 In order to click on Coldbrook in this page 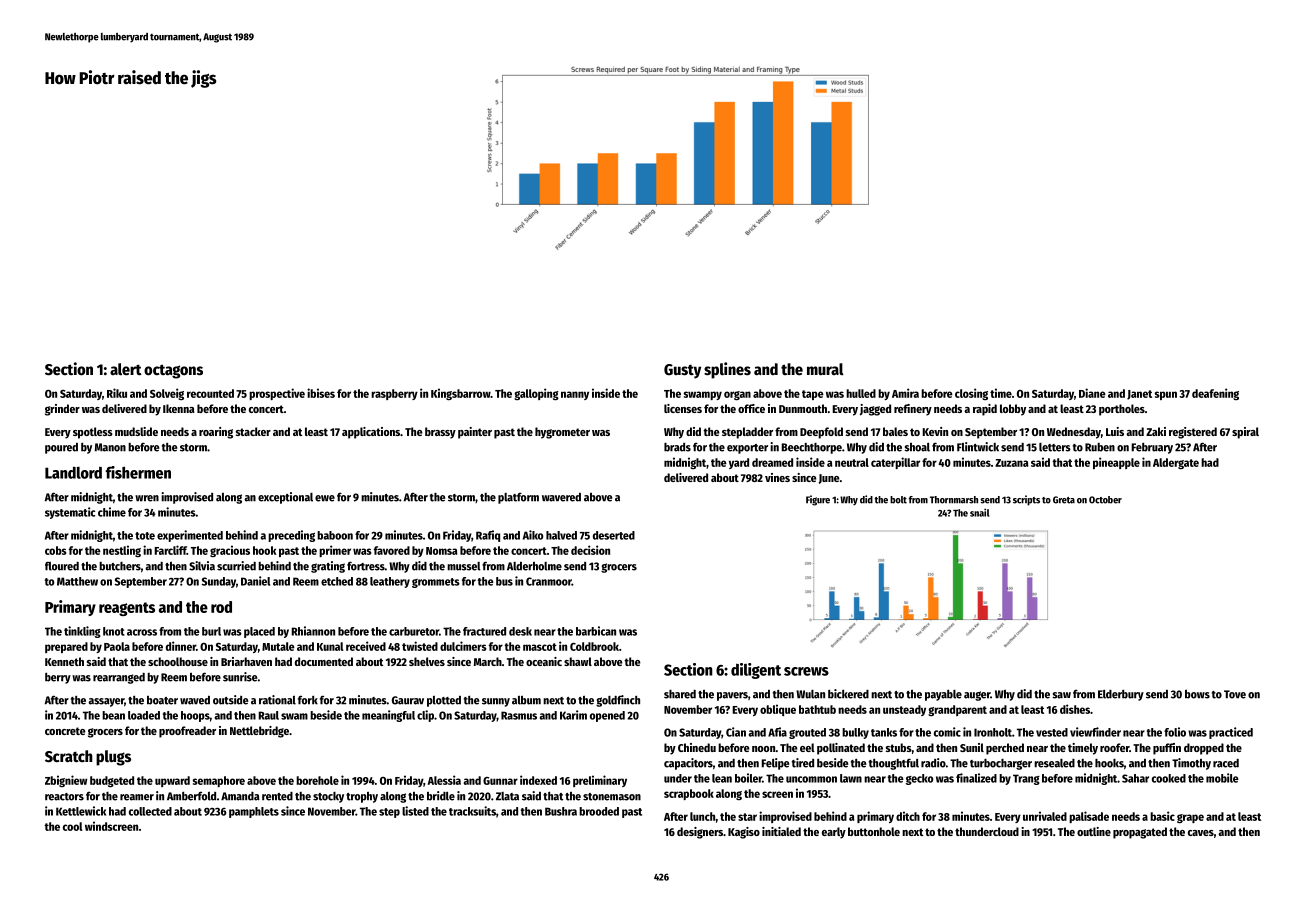, I will do `click(594, 646)`.
